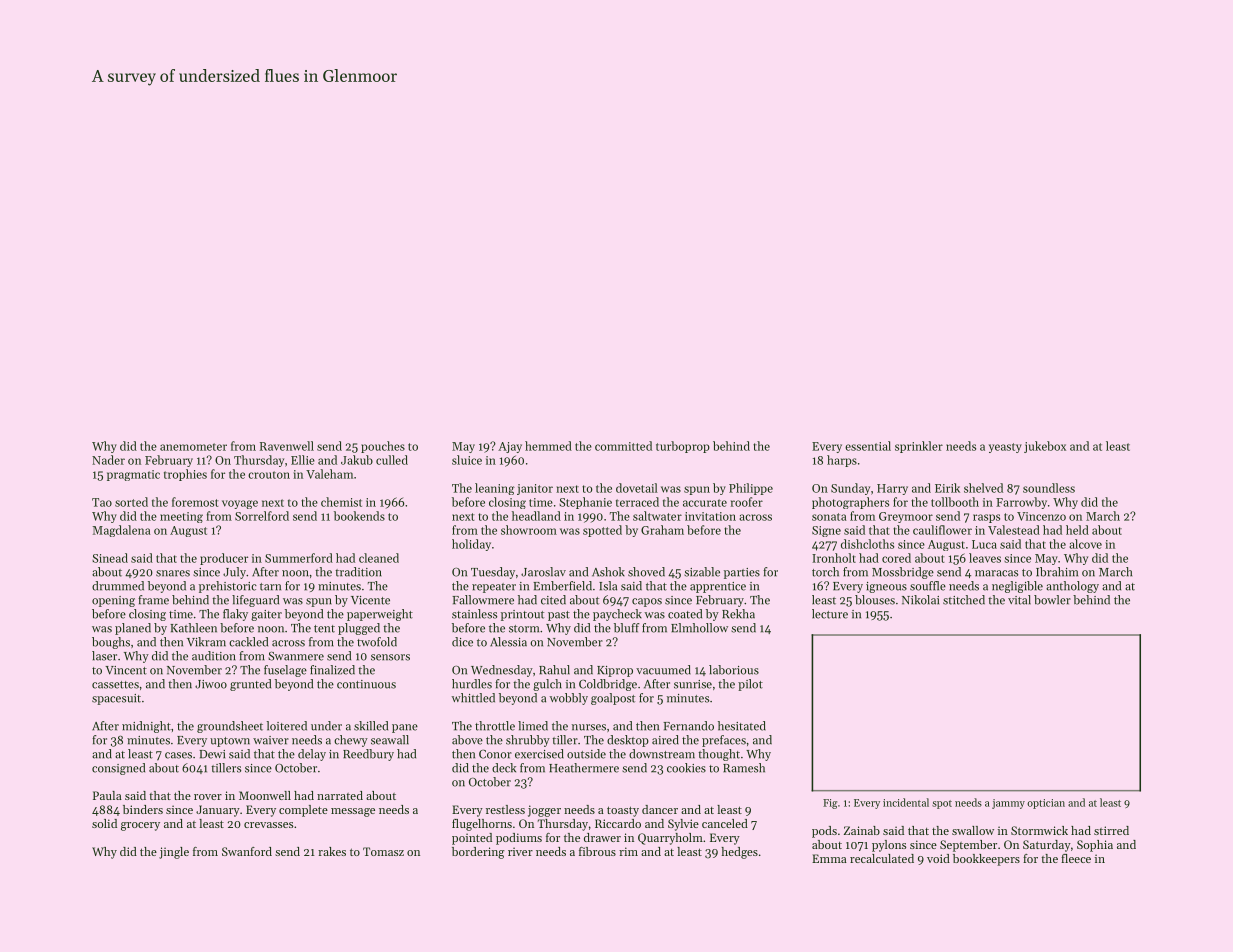 This document has height=952, width=1233. Describe the element at coordinates (747, 502) in the document. I see `roofer` at that location.
